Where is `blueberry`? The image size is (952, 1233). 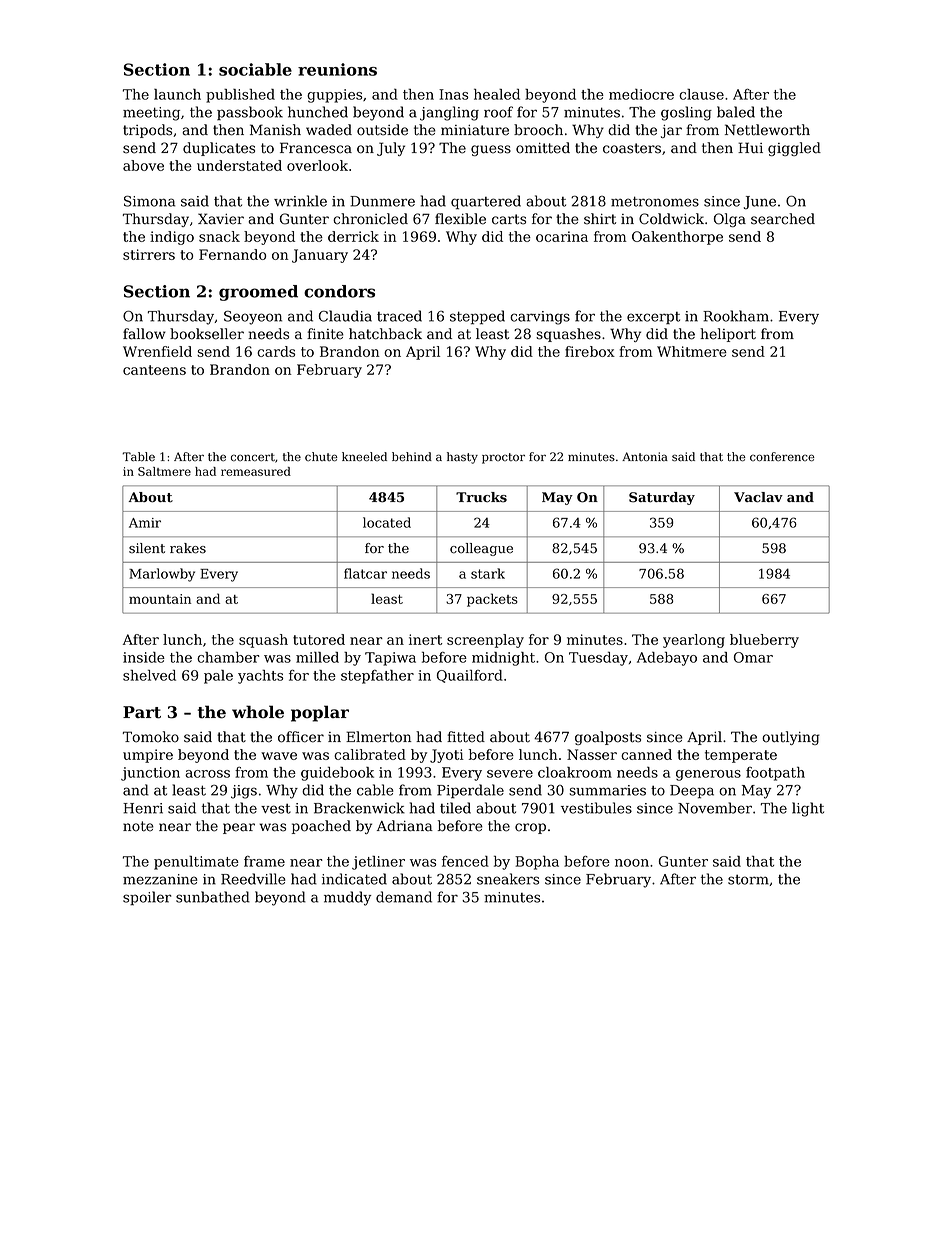
blueberry is located at coordinates (764, 641).
